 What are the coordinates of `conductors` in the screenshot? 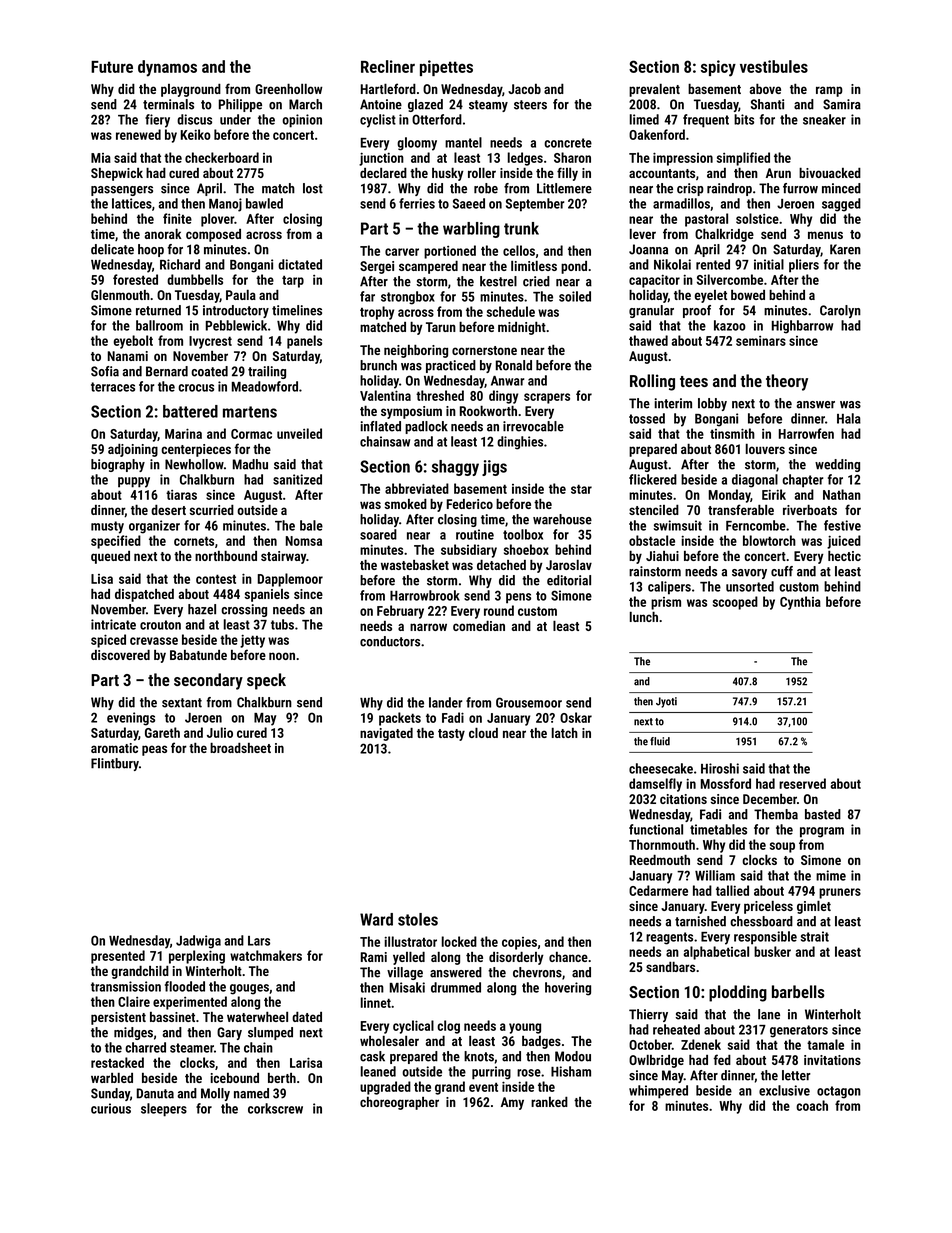 It's located at (390, 641).
